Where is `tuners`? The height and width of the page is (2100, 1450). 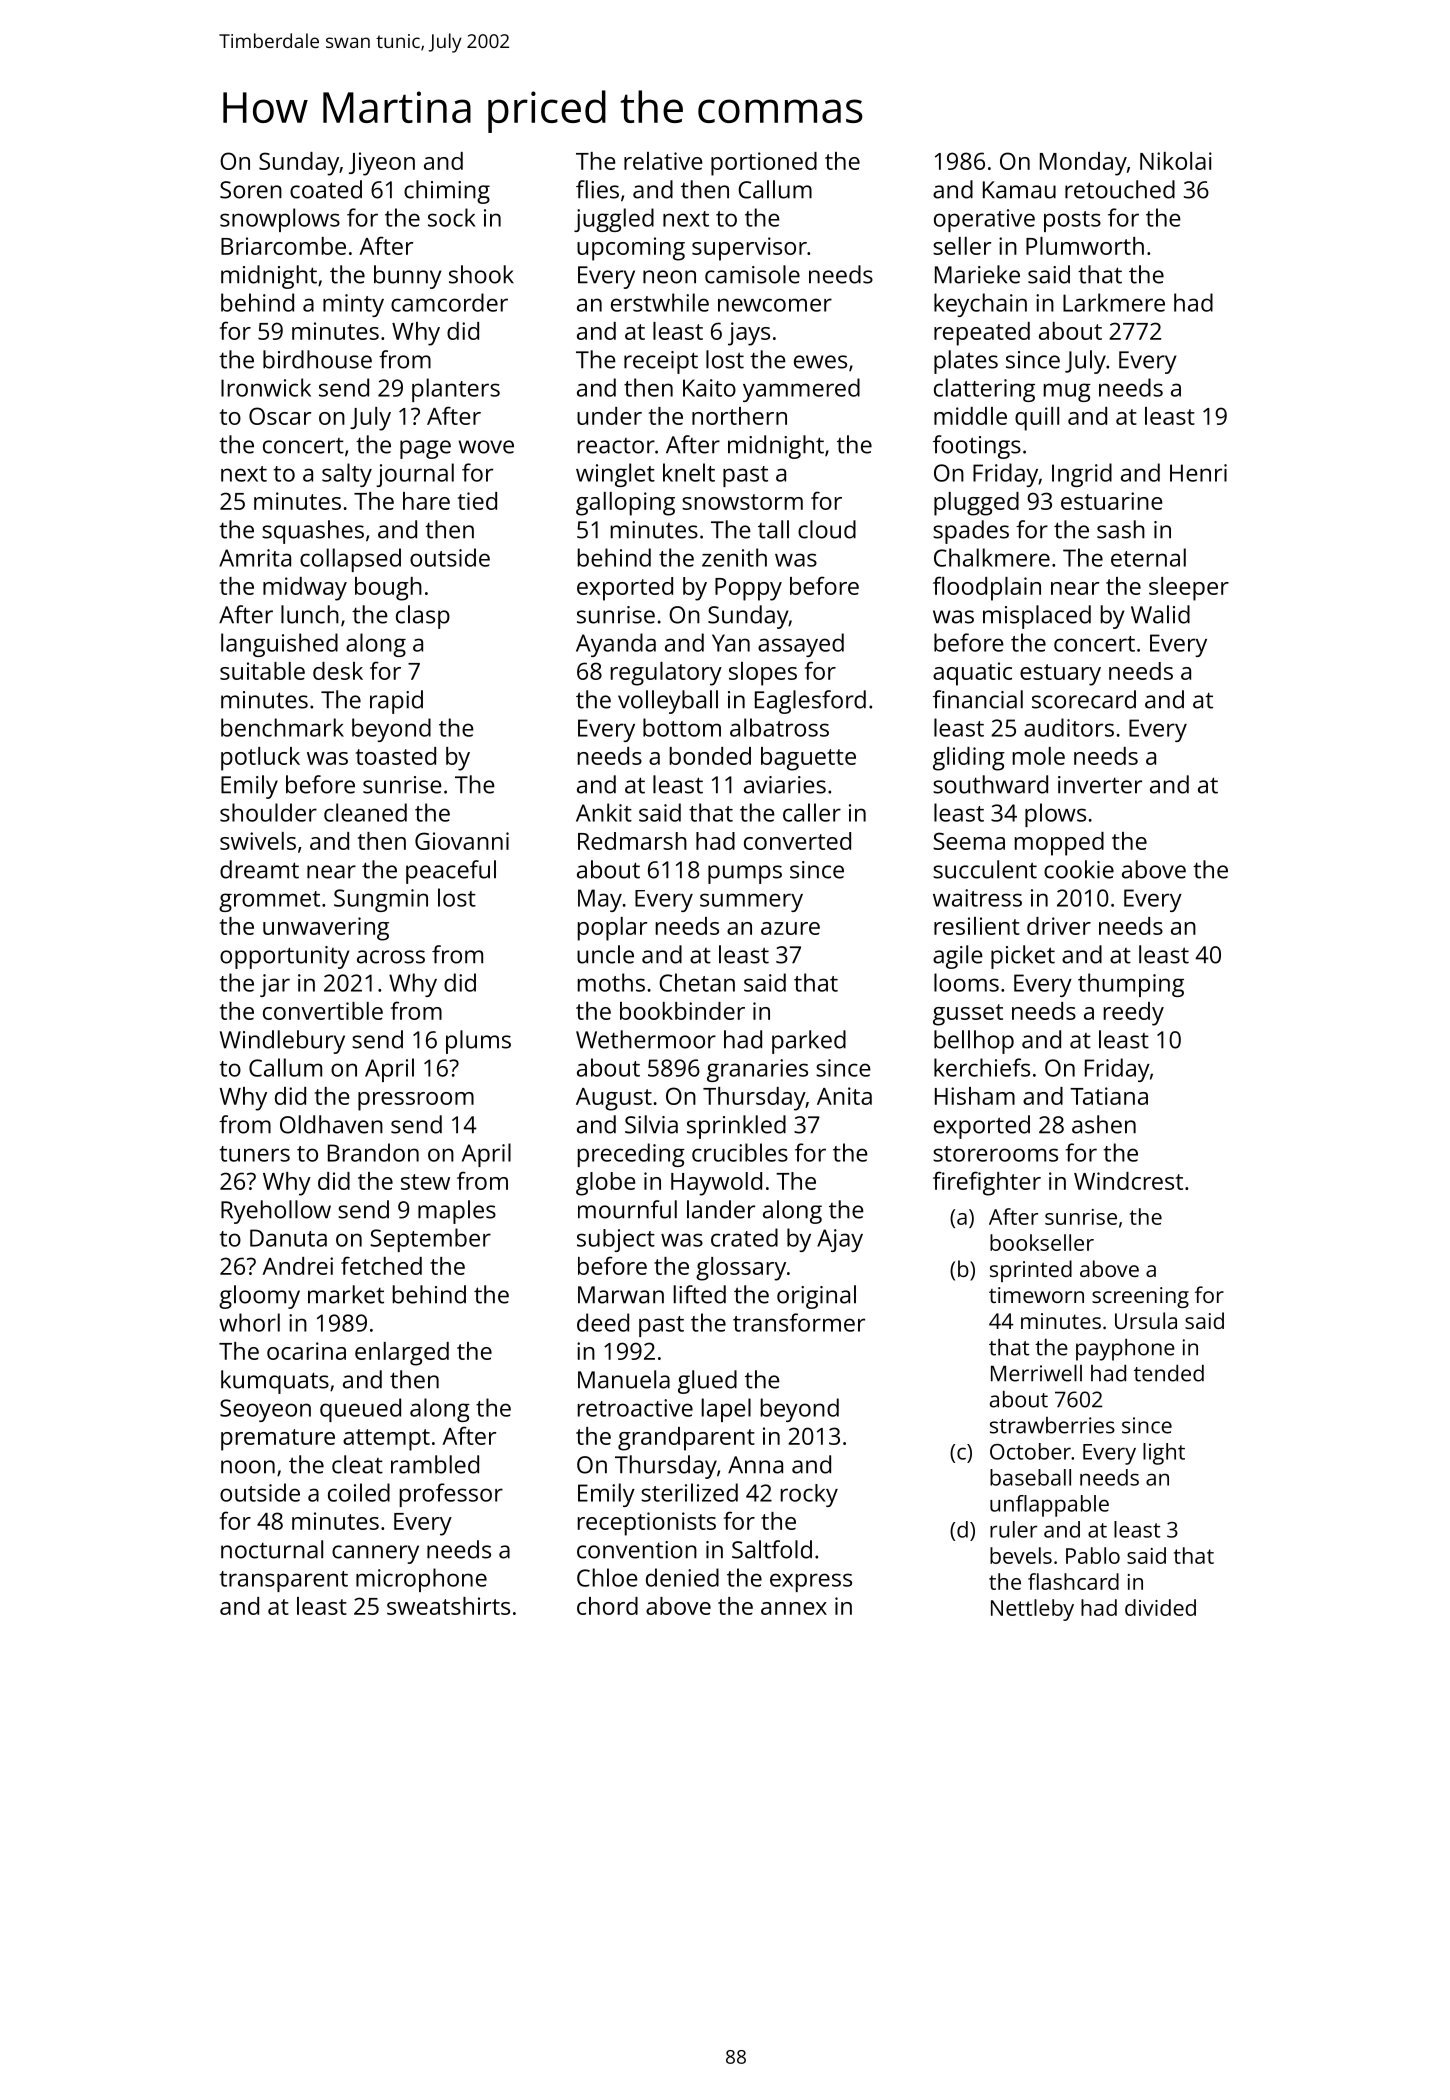
tuners is located at coordinates (255, 1154).
